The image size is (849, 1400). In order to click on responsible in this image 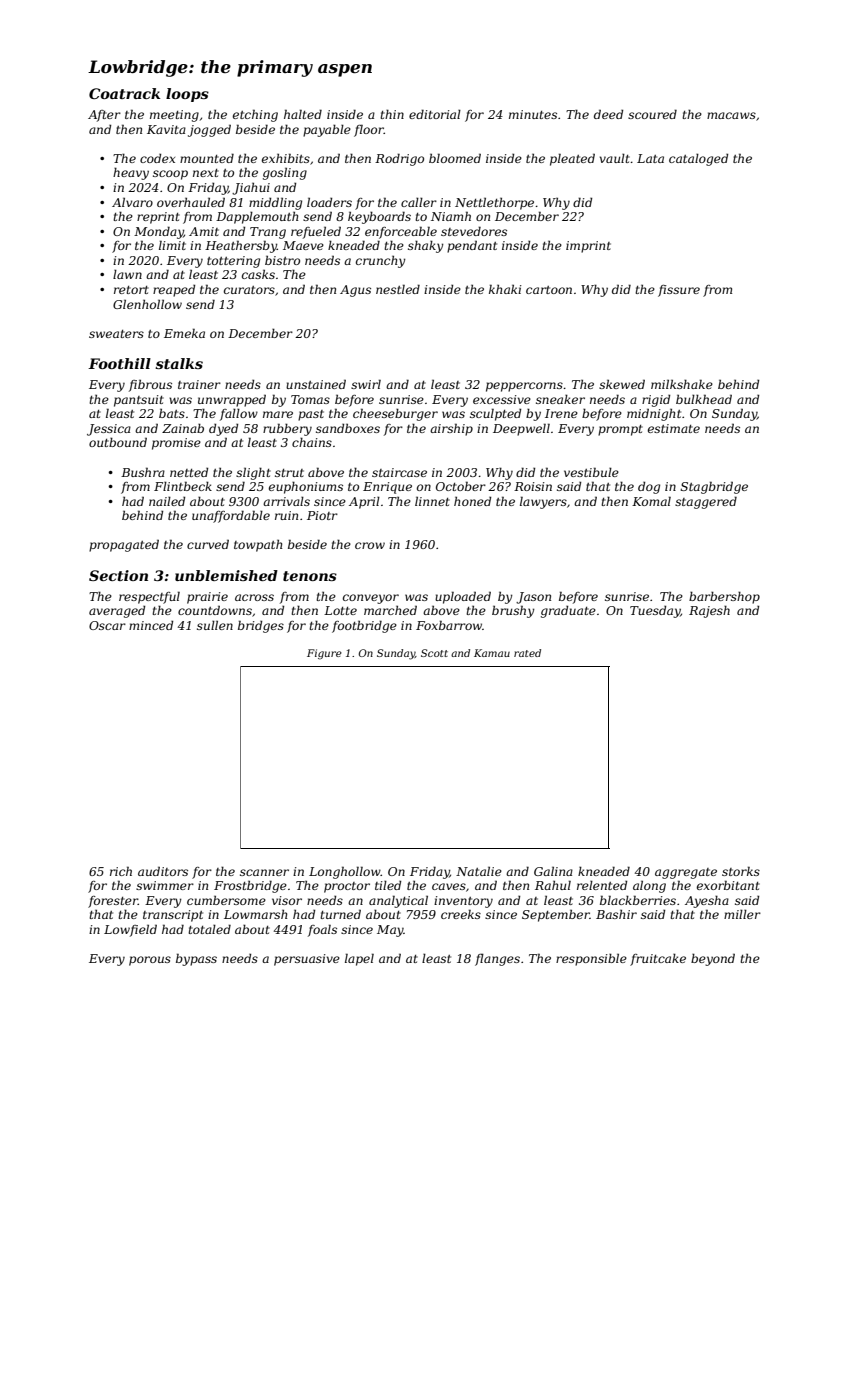, I will do `click(591, 959)`.
